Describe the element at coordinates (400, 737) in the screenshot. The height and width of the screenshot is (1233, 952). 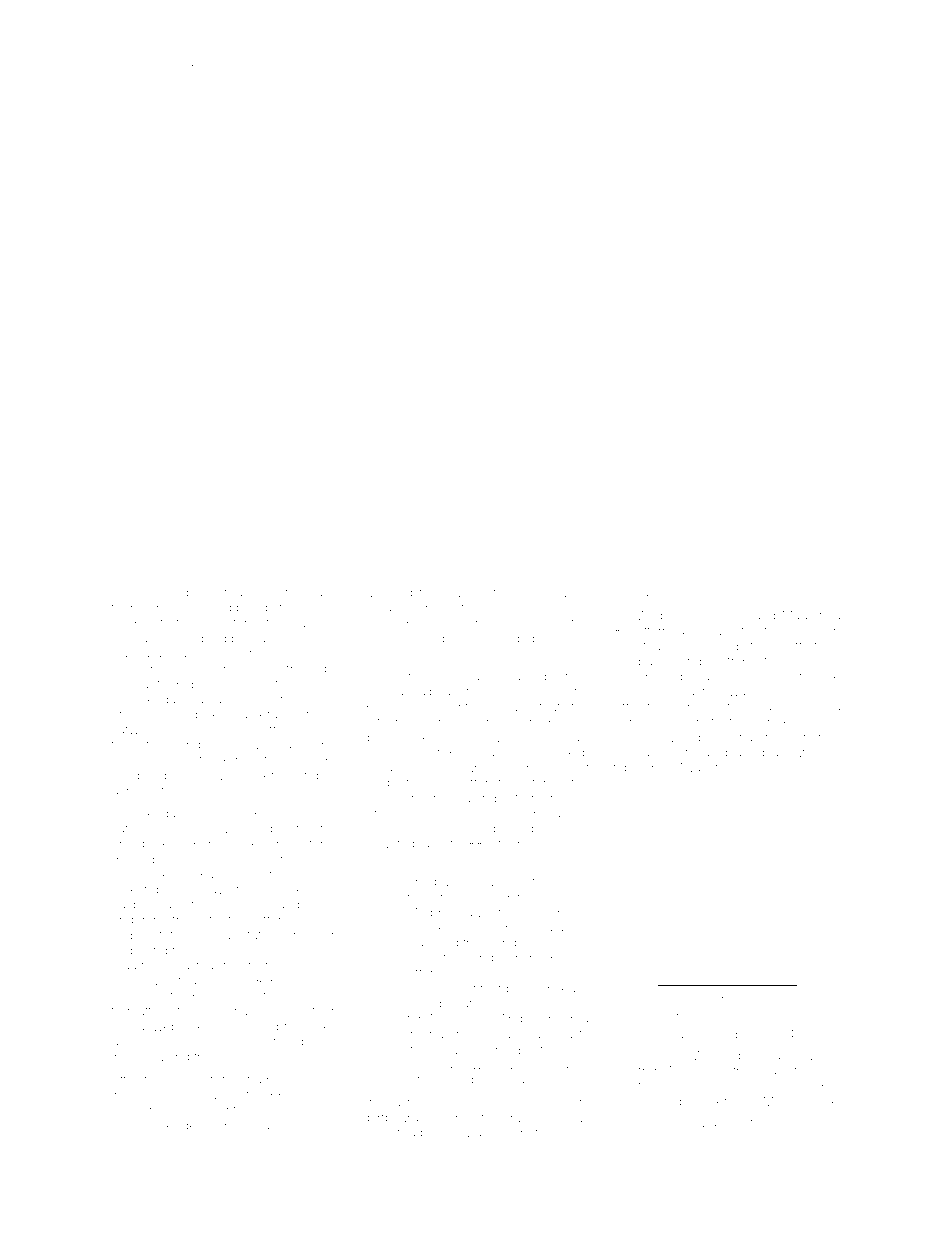
I see `documented` at that location.
